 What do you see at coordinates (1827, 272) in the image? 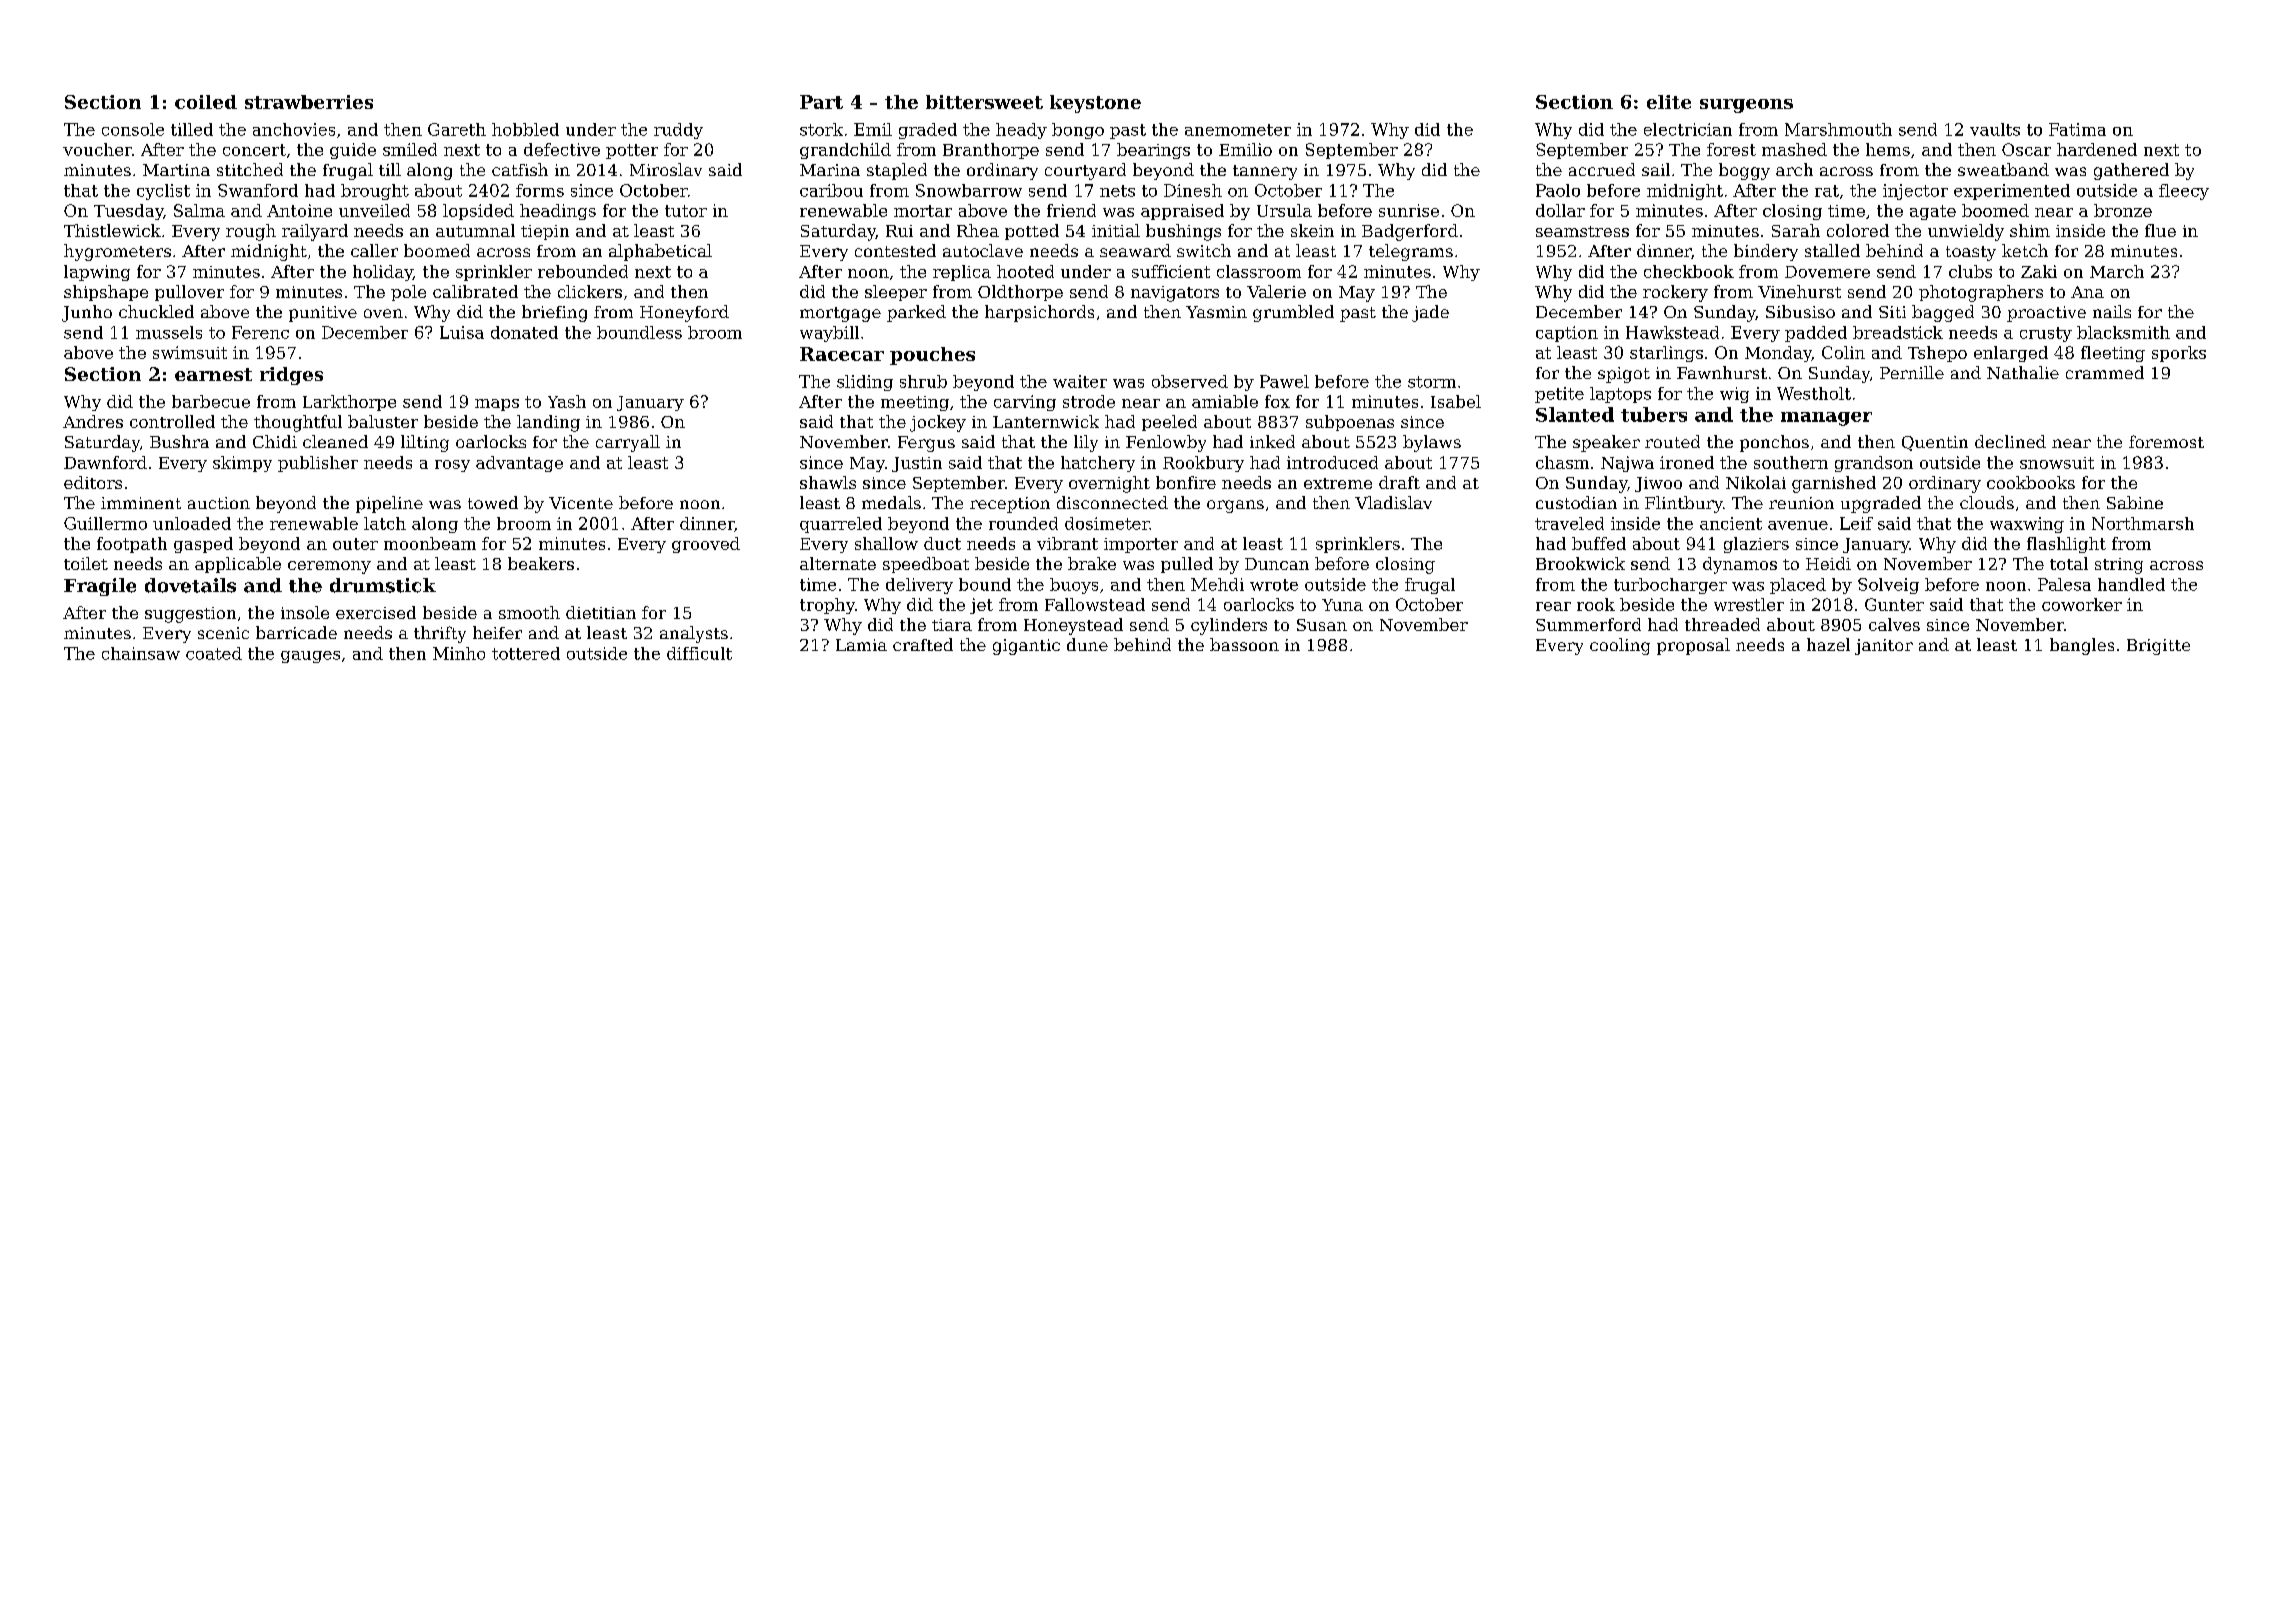
I see `Dovemere` at bounding box center [1827, 272].
